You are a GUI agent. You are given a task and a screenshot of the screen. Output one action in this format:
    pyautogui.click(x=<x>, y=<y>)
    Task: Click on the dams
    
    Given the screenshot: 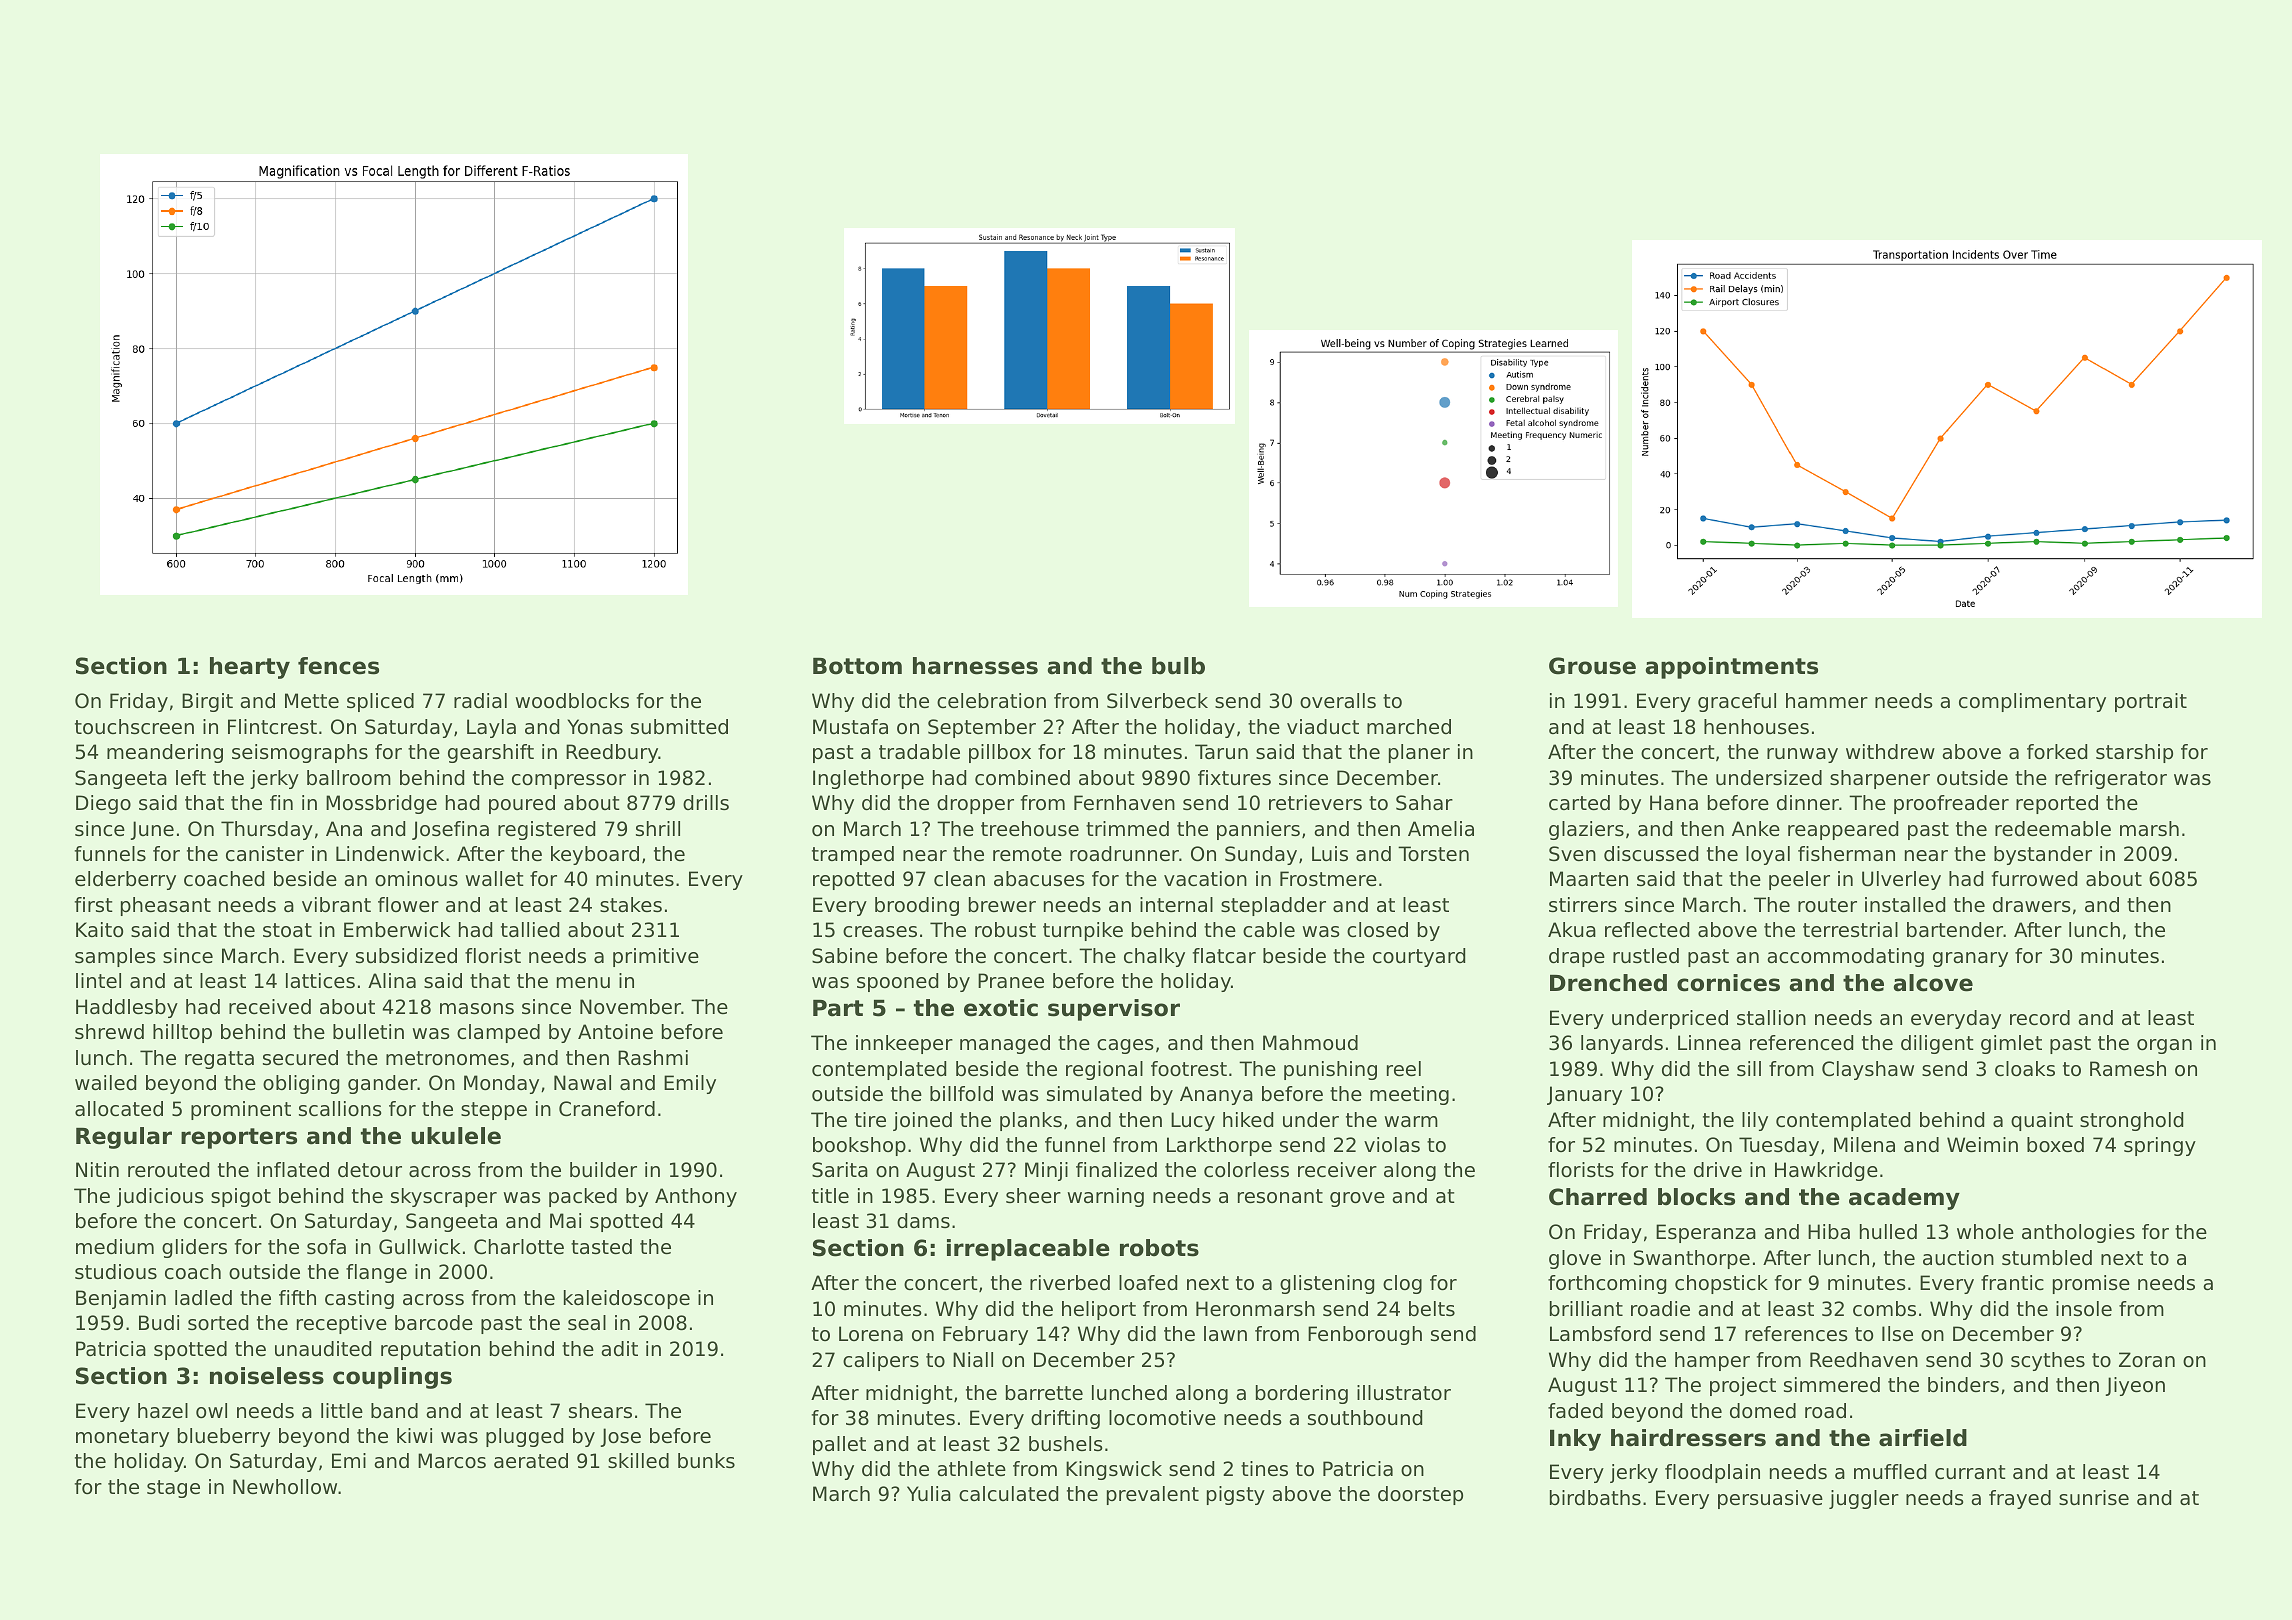 What is the action you would take?
    pyautogui.click(x=923, y=1220)
